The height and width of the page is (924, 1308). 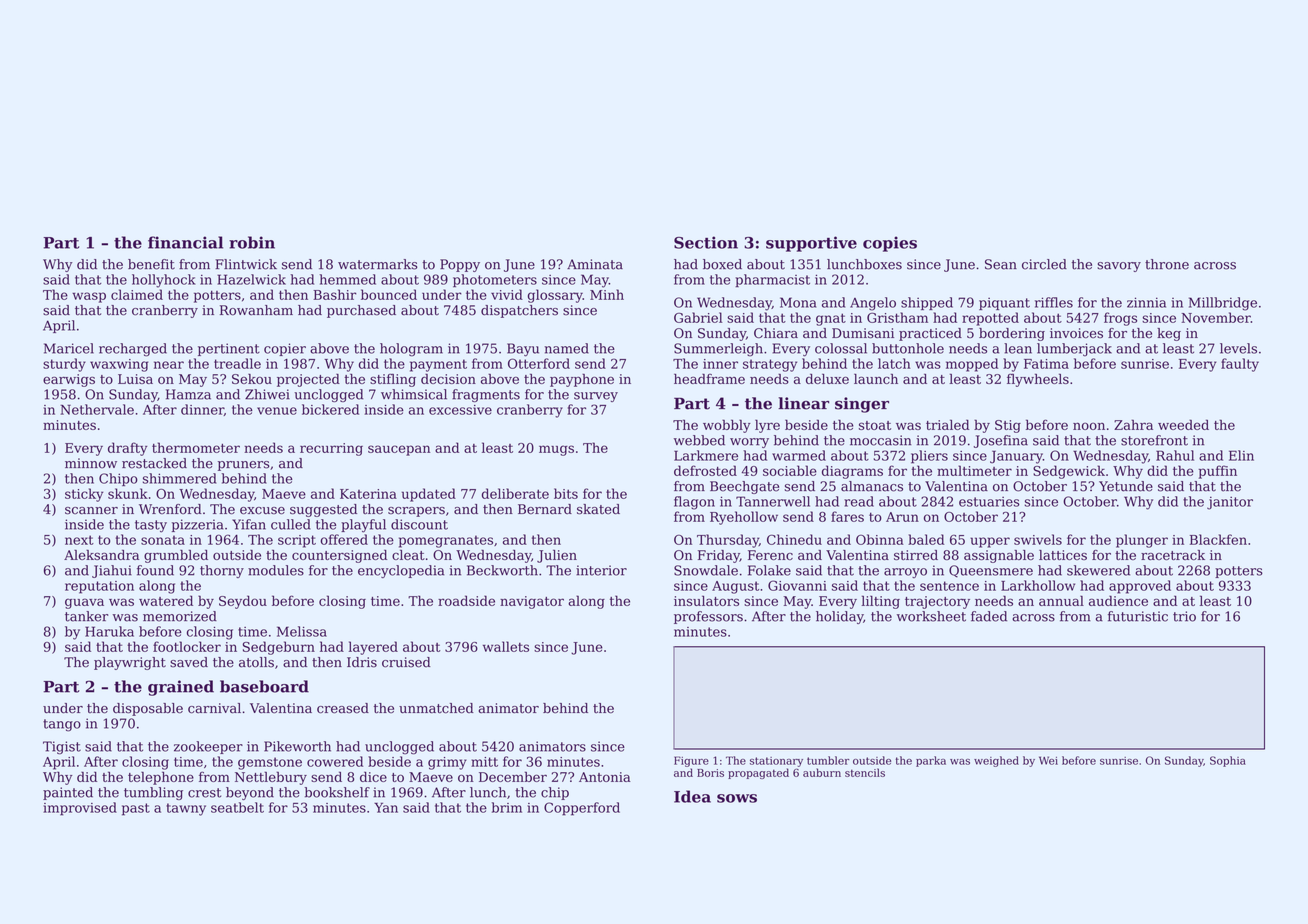 What do you see at coordinates (1038, 585) in the page?
I see `Larkhollow` at bounding box center [1038, 585].
